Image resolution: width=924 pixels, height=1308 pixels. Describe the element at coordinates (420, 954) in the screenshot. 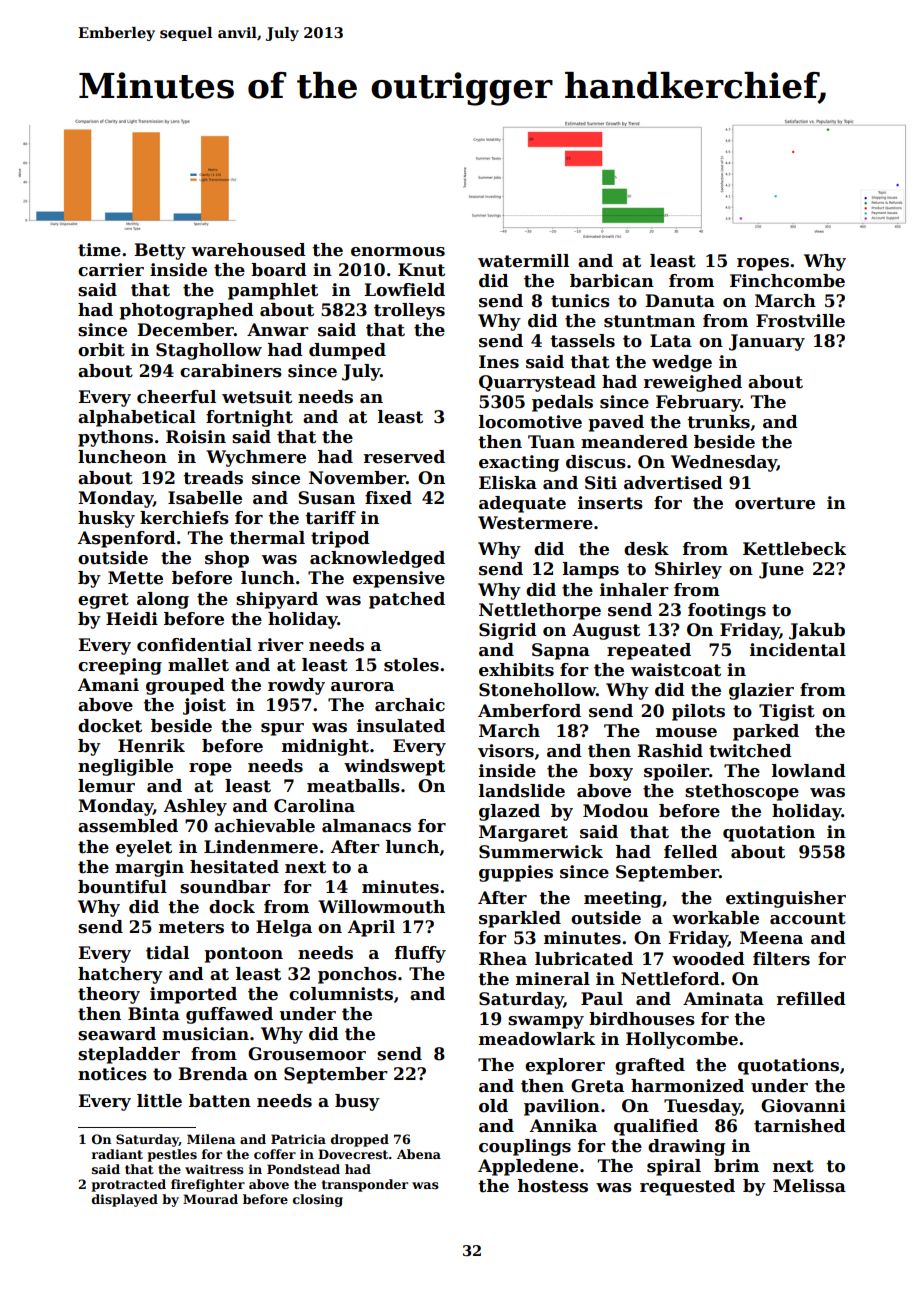

I see `fluffy` at that location.
